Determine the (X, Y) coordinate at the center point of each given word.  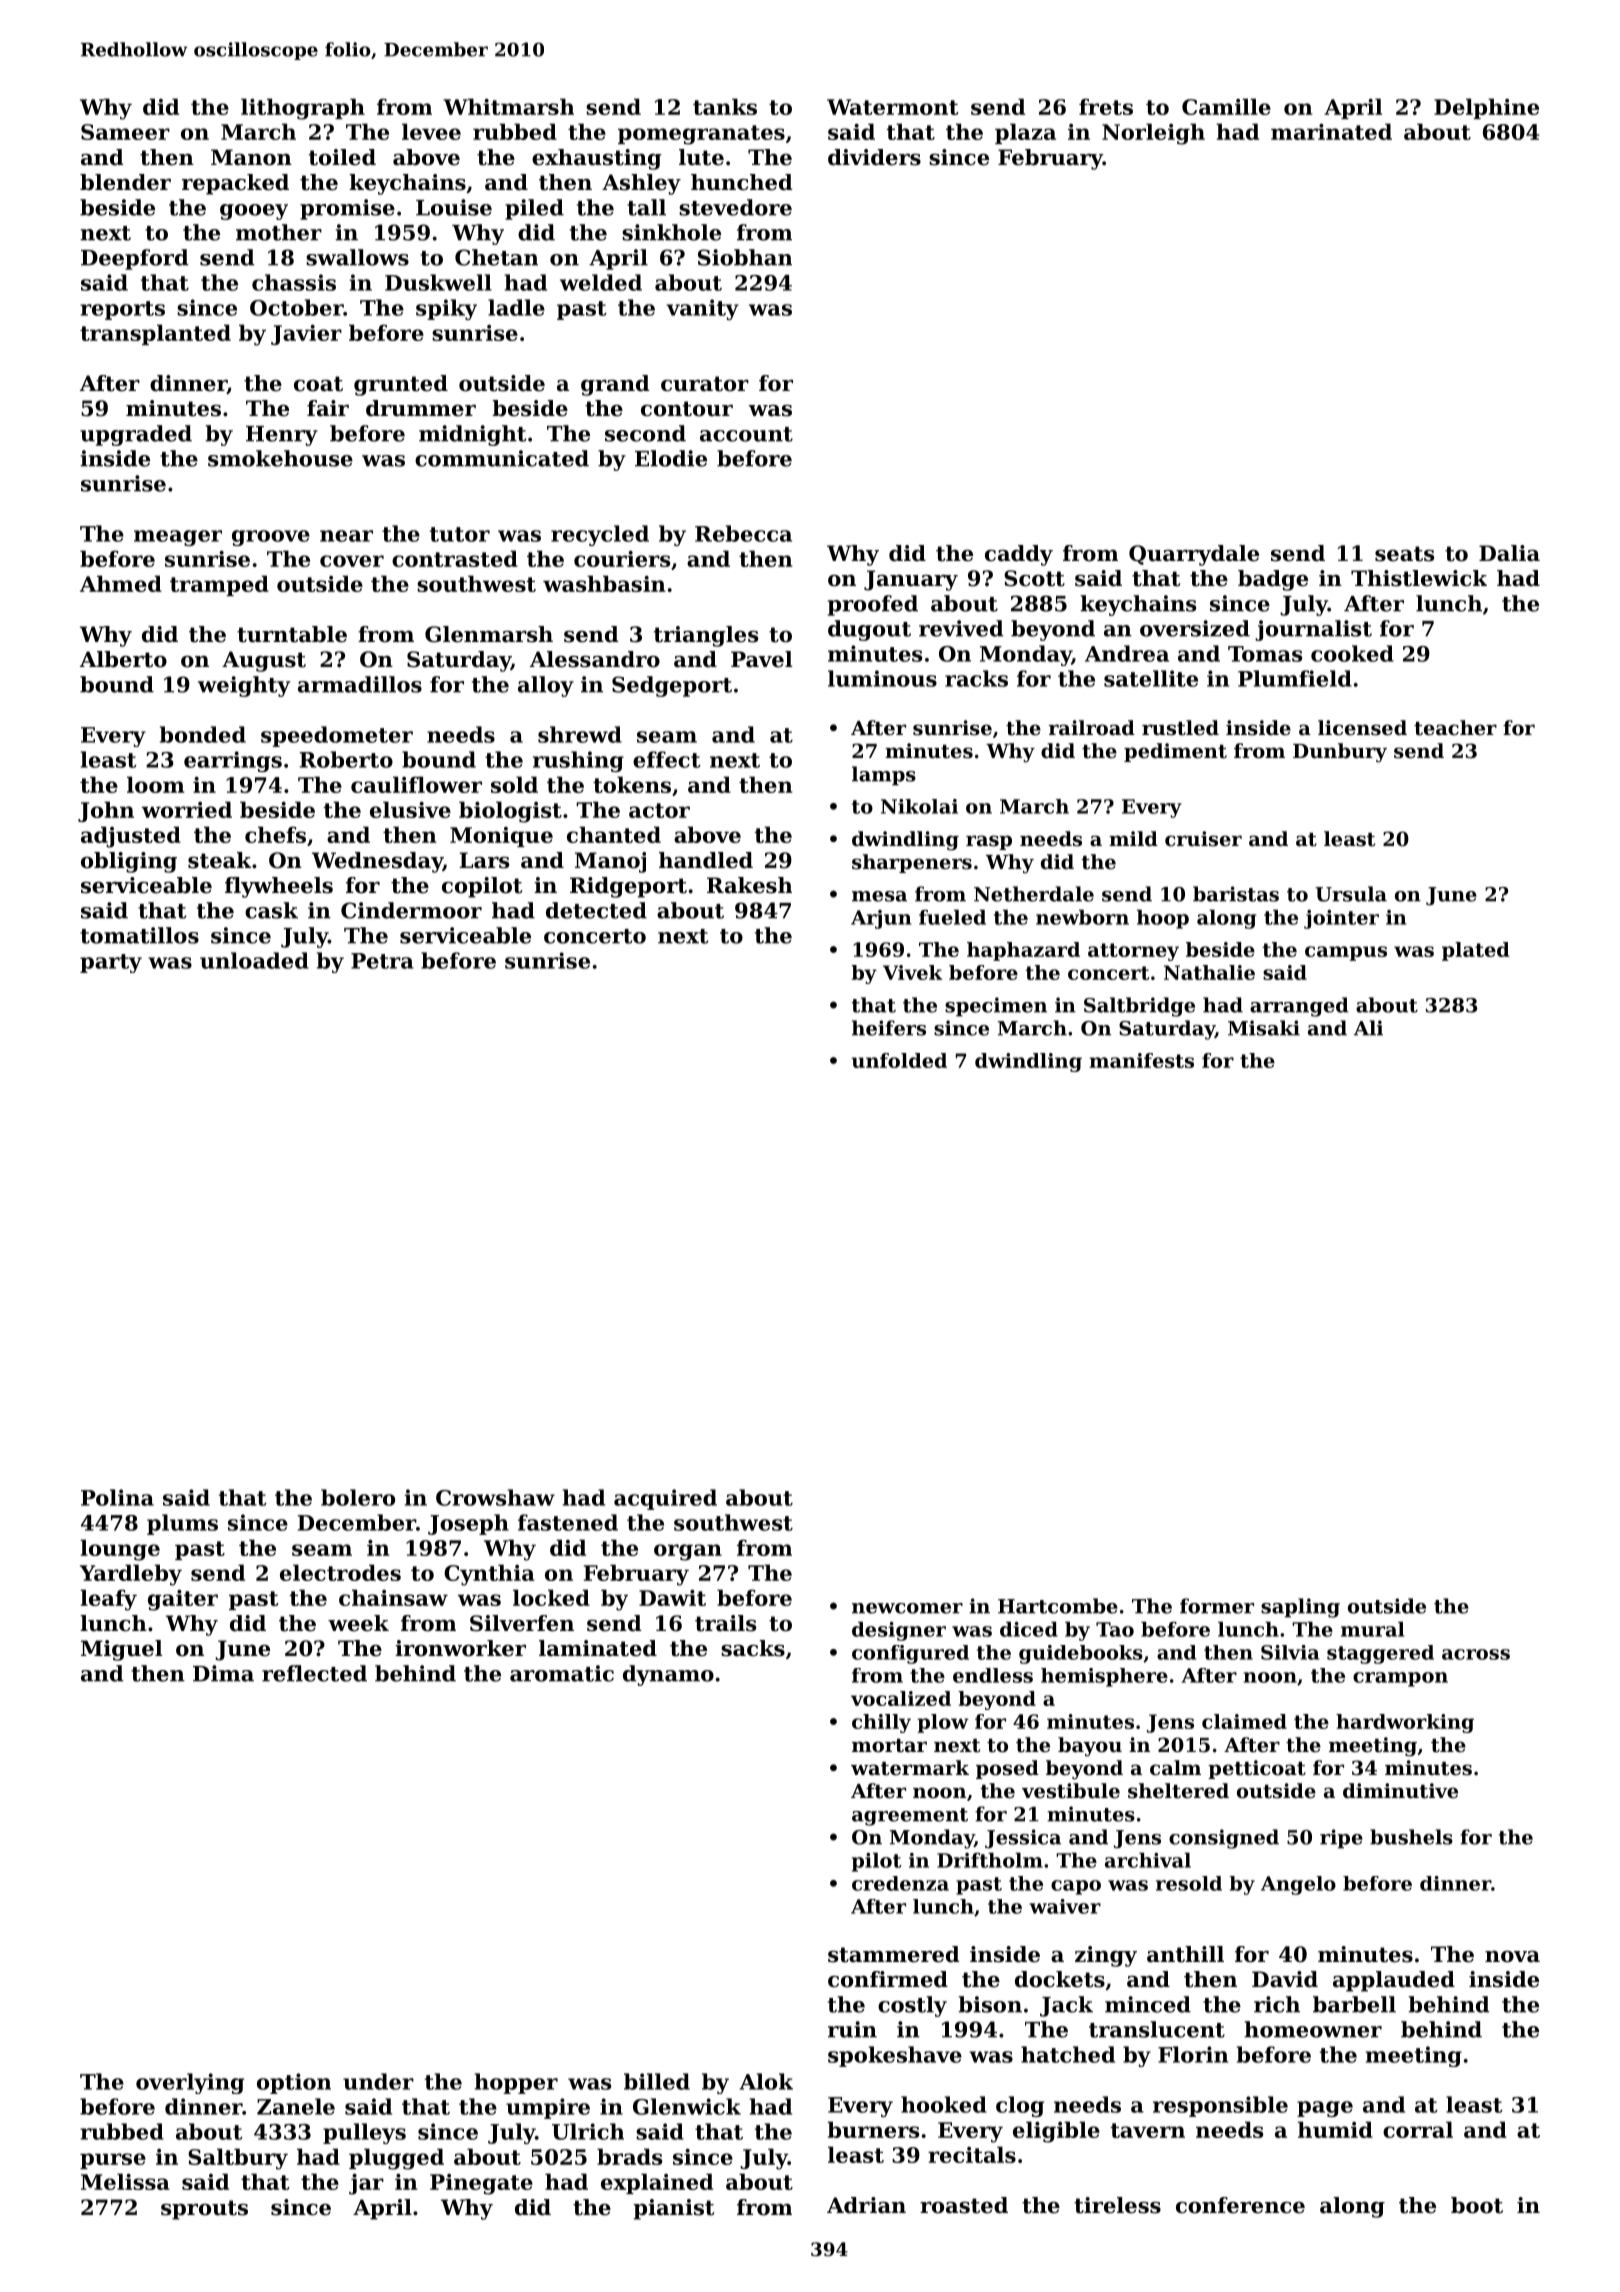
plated (1476, 951)
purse (113, 2161)
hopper (516, 2083)
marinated (1331, 131)
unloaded (254, 960)
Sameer (125, 132)
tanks (725, 106)
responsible (1220, 2106)
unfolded (899, 1060)
